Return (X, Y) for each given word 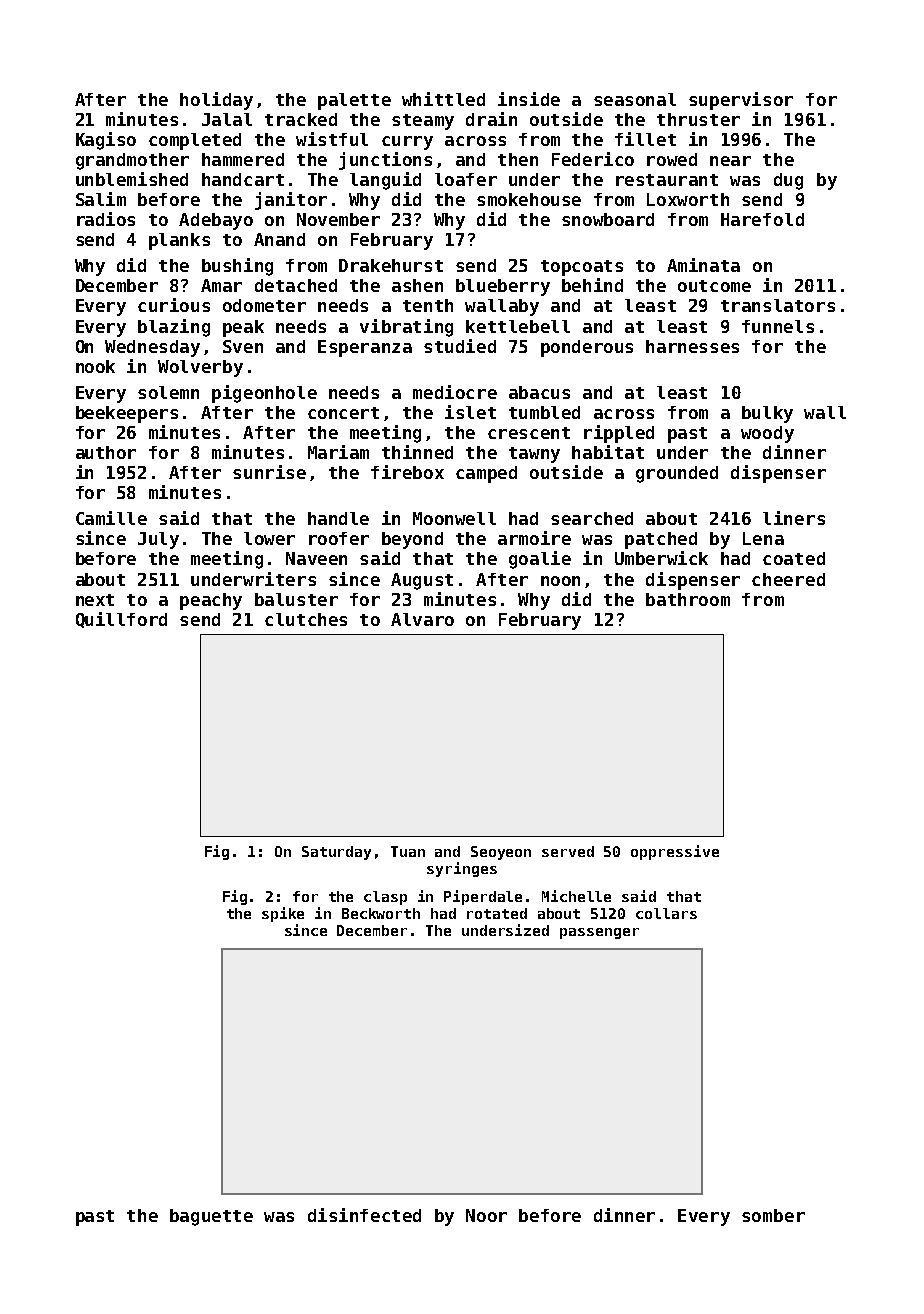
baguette (211, 1217)
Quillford (121, 620)
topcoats (582, 268)
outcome (714, 286)
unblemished (132, 179)
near (730, 161)
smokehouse (529, 199)
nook (95, 366)
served (568, 851)
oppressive (675, 852)
